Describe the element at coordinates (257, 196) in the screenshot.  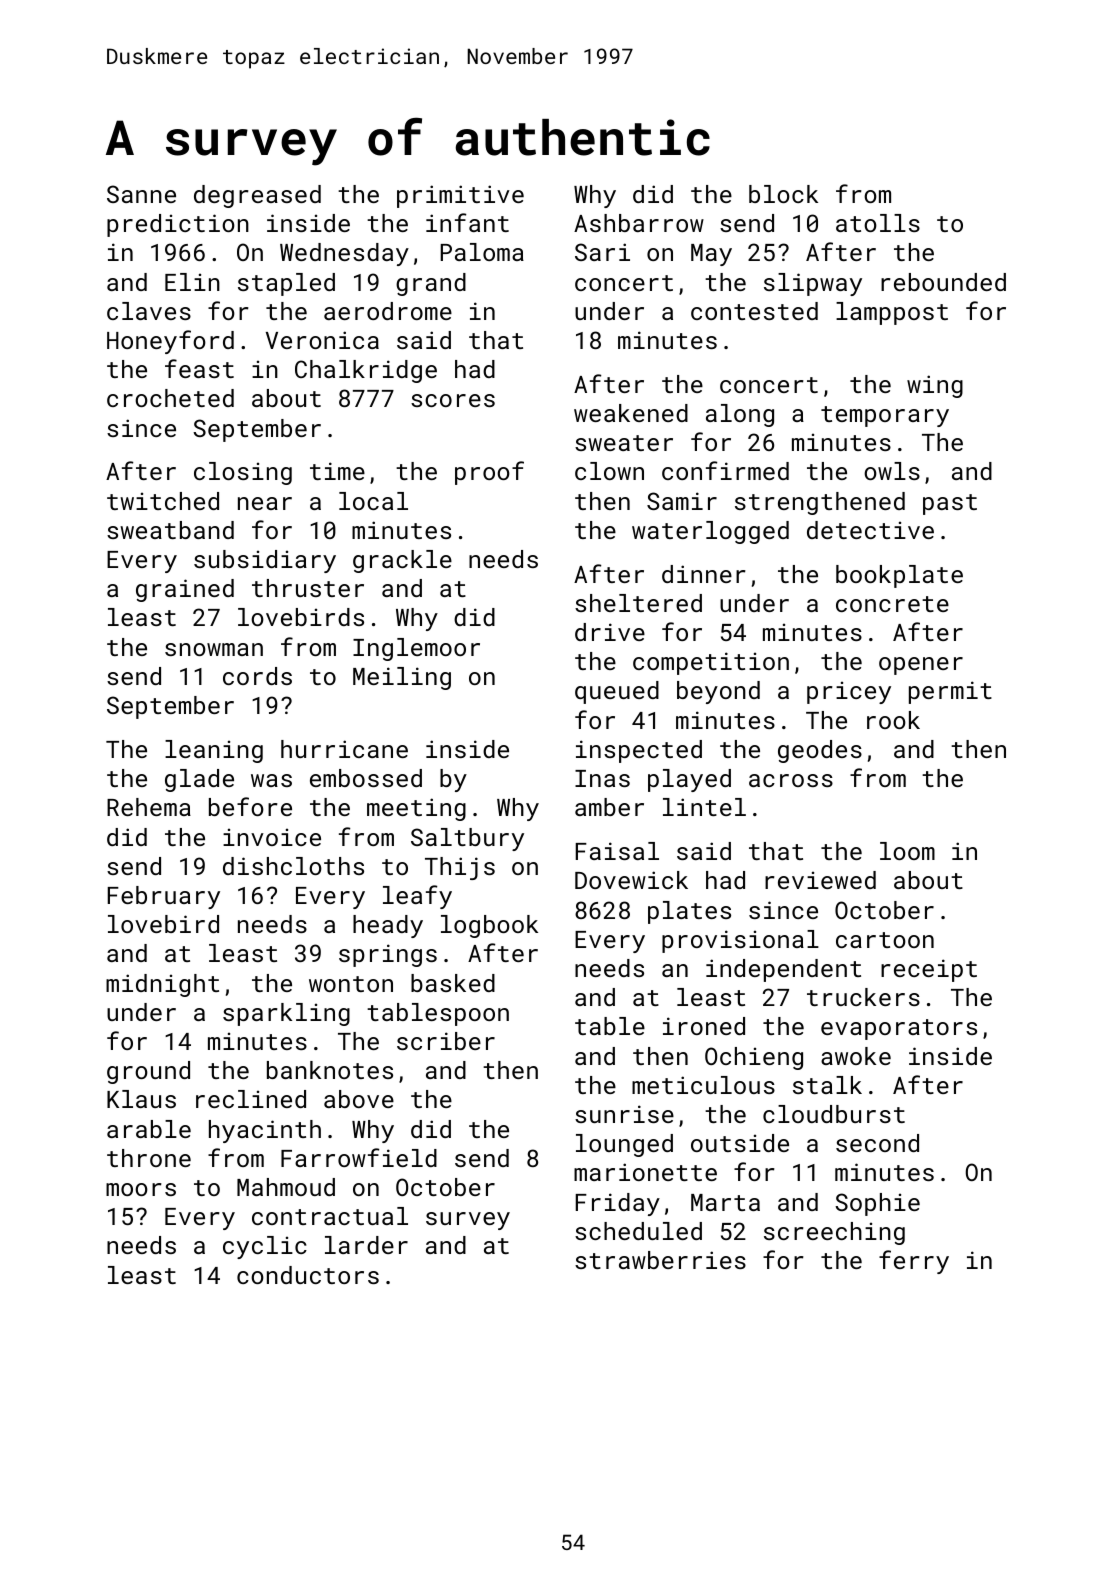
I see `degreased` at that location.
